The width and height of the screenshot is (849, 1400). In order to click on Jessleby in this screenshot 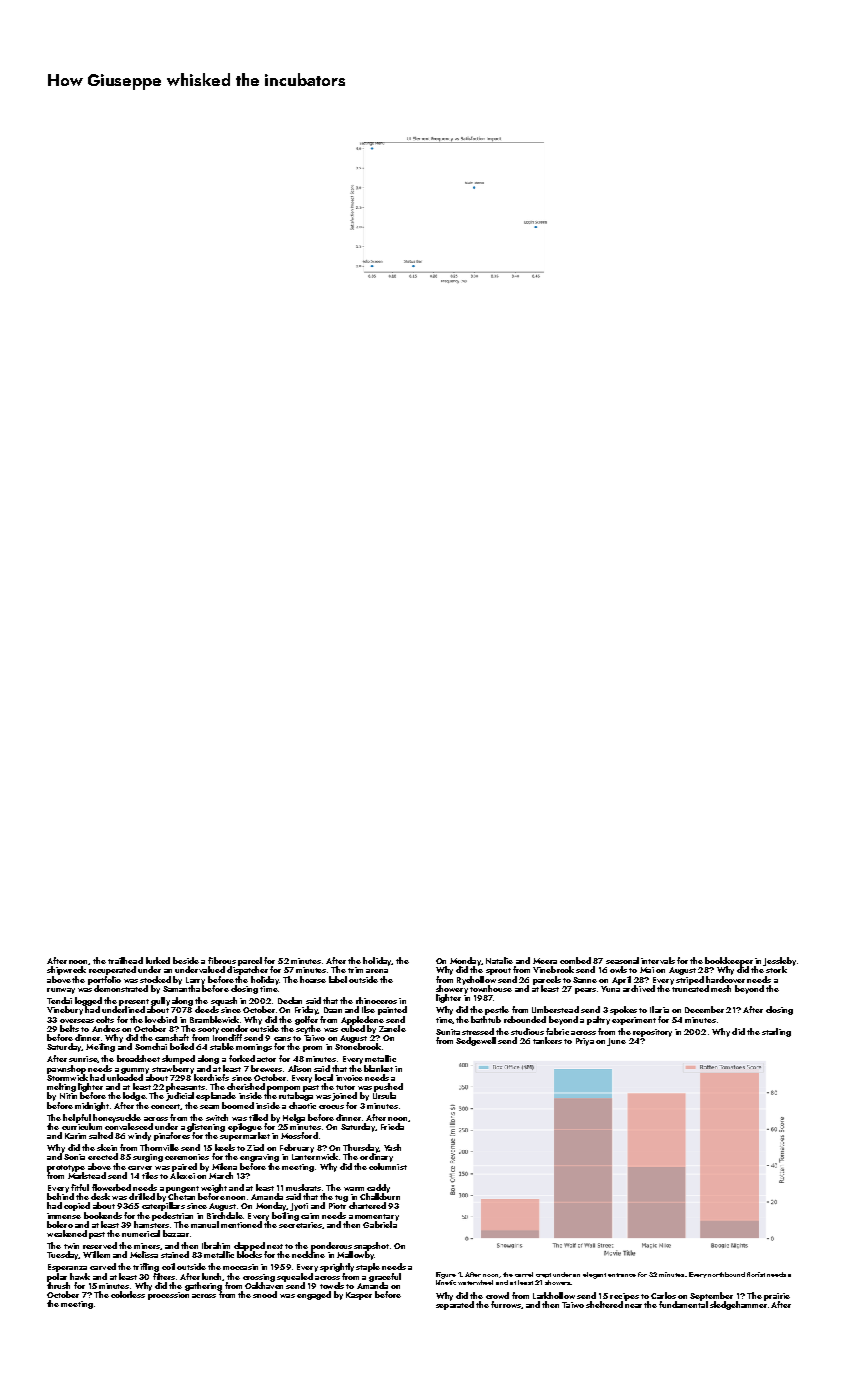, I will do `click(779, 962)`.
